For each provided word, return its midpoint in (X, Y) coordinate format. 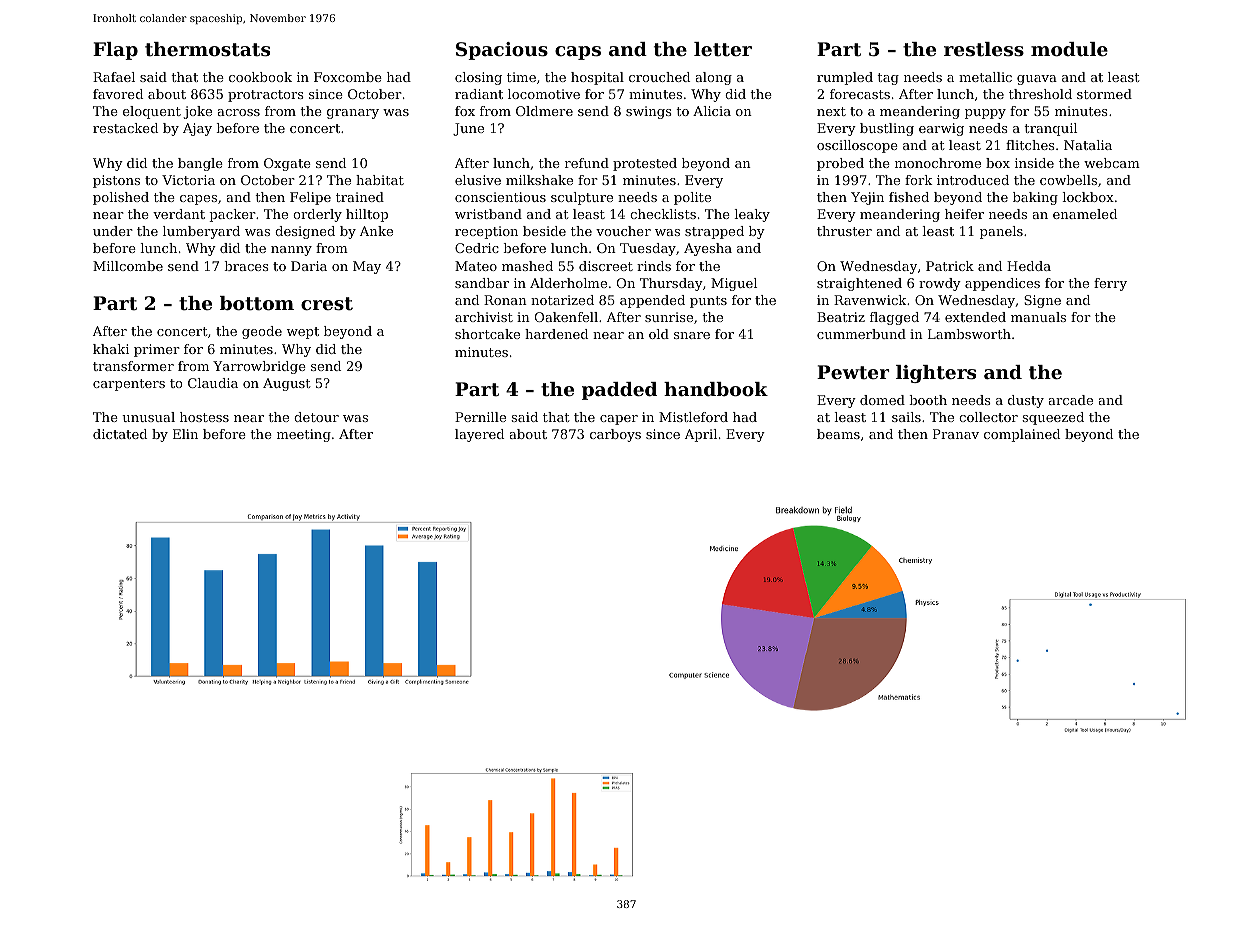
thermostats (207, 49)
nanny (291, 251)
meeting (304, 435)
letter (723, 49)
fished (909, 197)
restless (984, 49)
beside (544, 231)
